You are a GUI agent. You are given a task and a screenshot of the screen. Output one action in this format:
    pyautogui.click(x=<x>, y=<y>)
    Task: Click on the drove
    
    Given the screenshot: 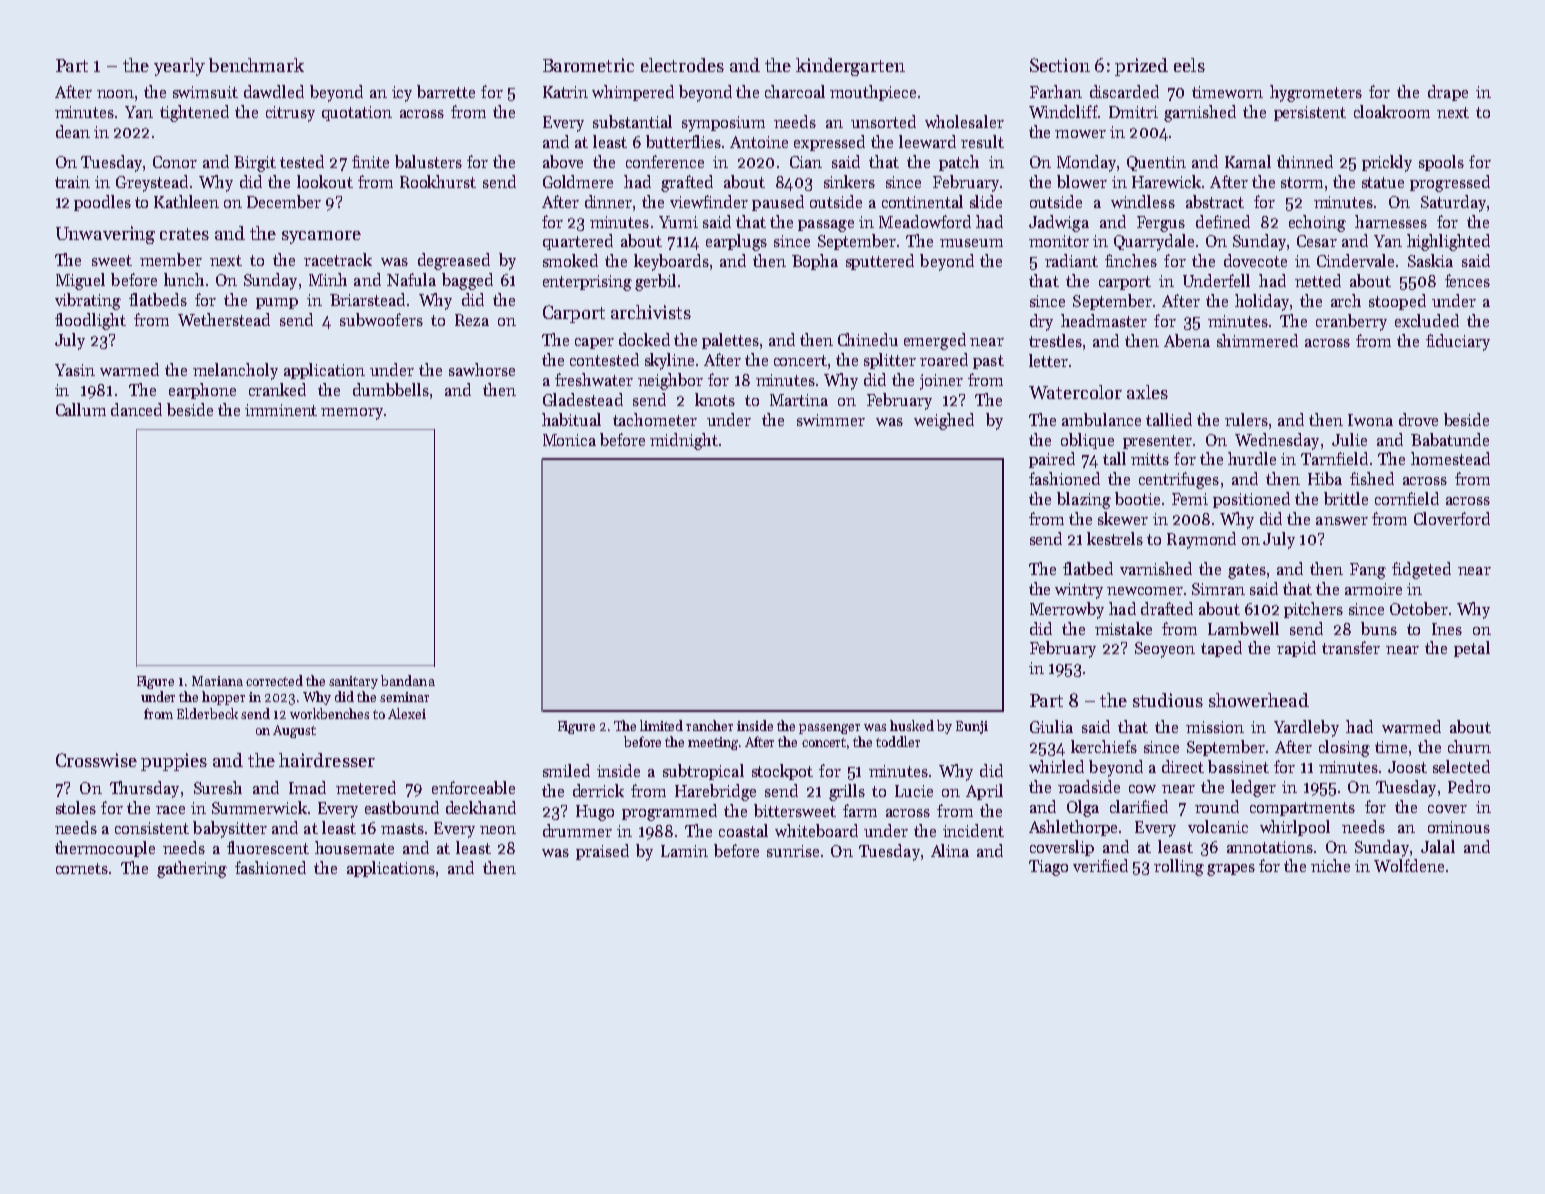 What is the action you would take?
    pyautogui.click(x=1418, y=419)
